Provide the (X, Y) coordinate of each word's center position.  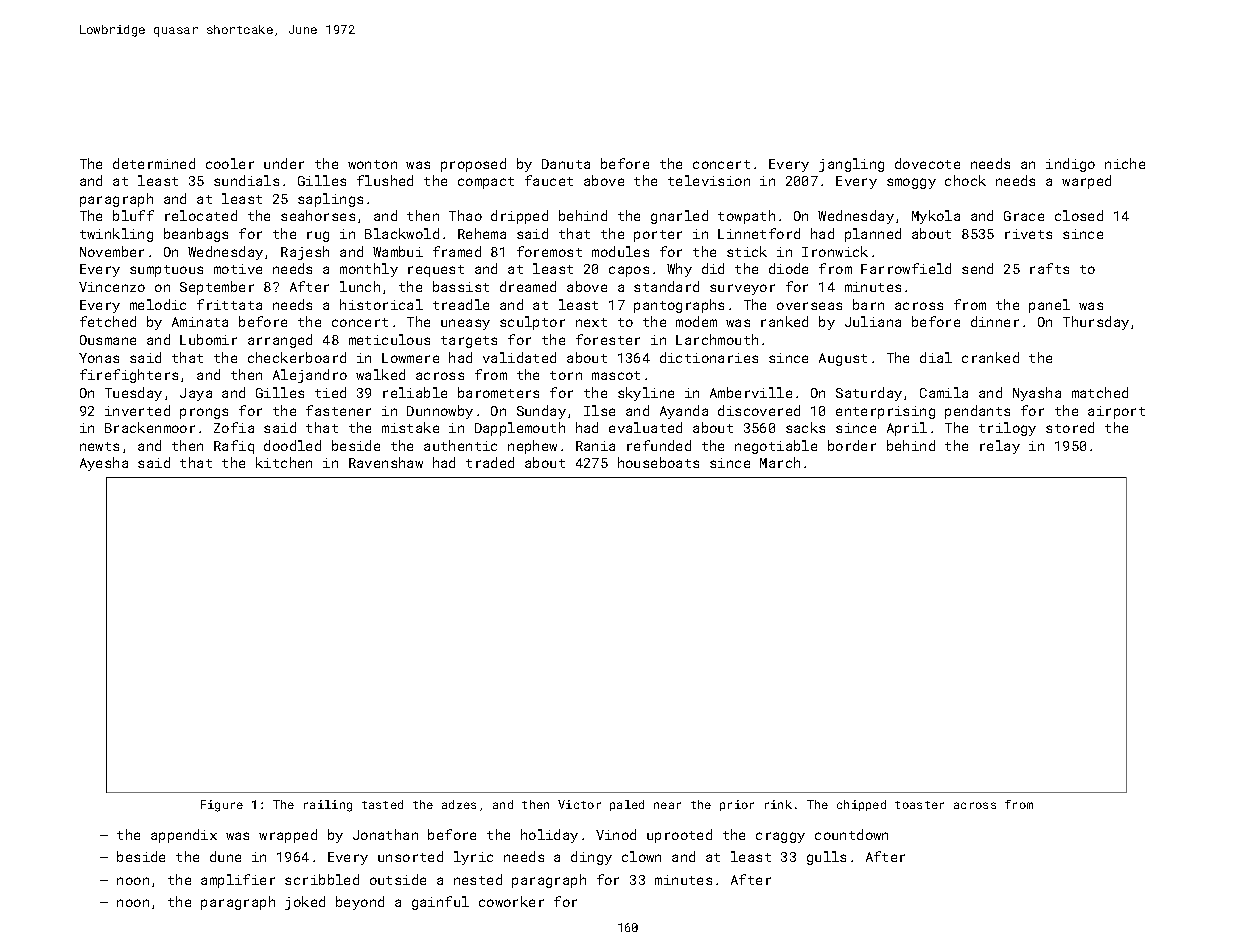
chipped (861, 805)
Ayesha (104, 464)
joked (305, 903)
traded (490, 462)
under (284, 163)
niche (1125, 163)
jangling (851, 165)
